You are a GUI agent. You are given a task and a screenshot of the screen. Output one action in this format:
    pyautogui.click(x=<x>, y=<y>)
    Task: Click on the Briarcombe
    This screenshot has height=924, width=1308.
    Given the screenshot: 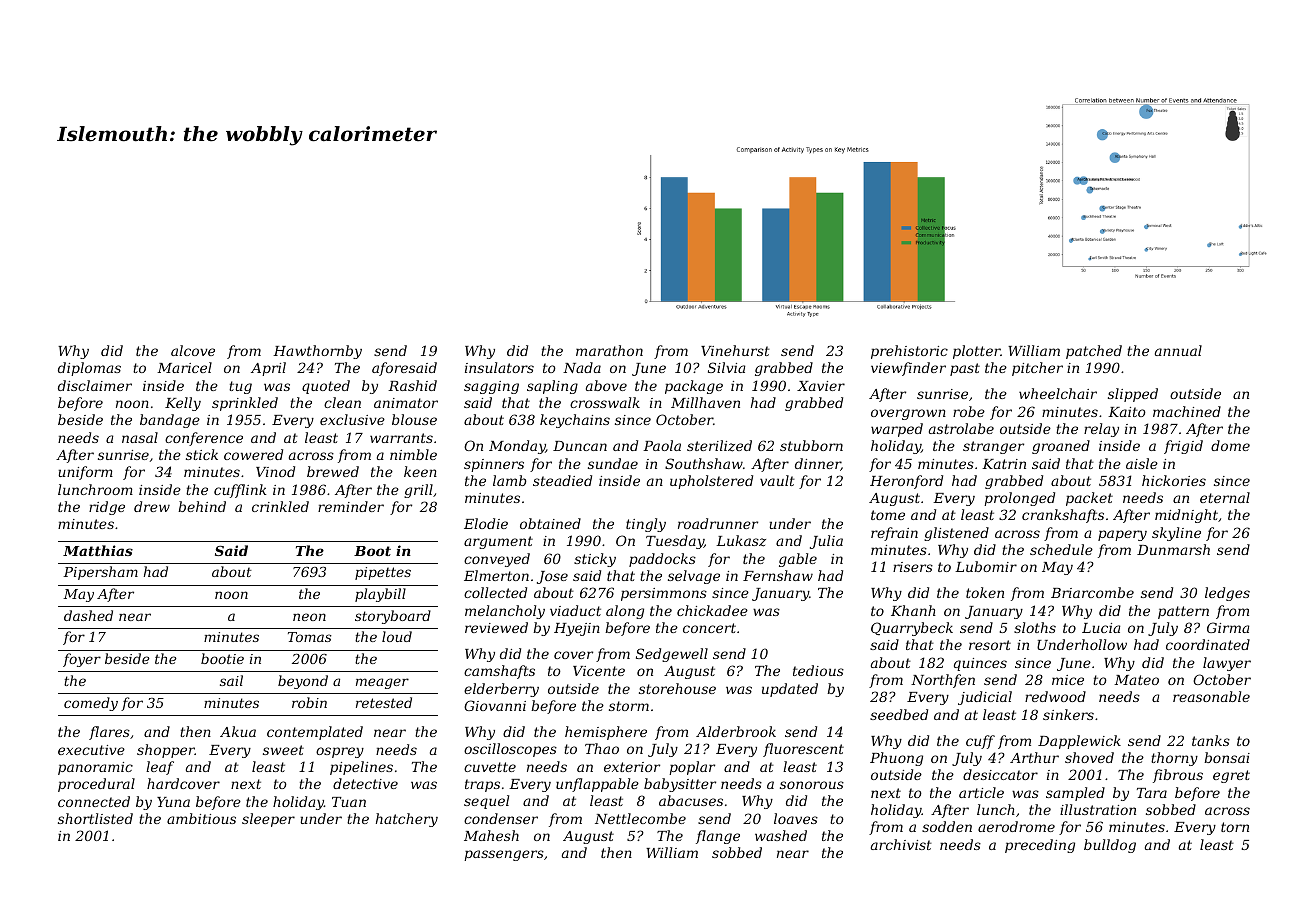 What is the action you would take?
    pyautogui.click(x=1092, y=592)
